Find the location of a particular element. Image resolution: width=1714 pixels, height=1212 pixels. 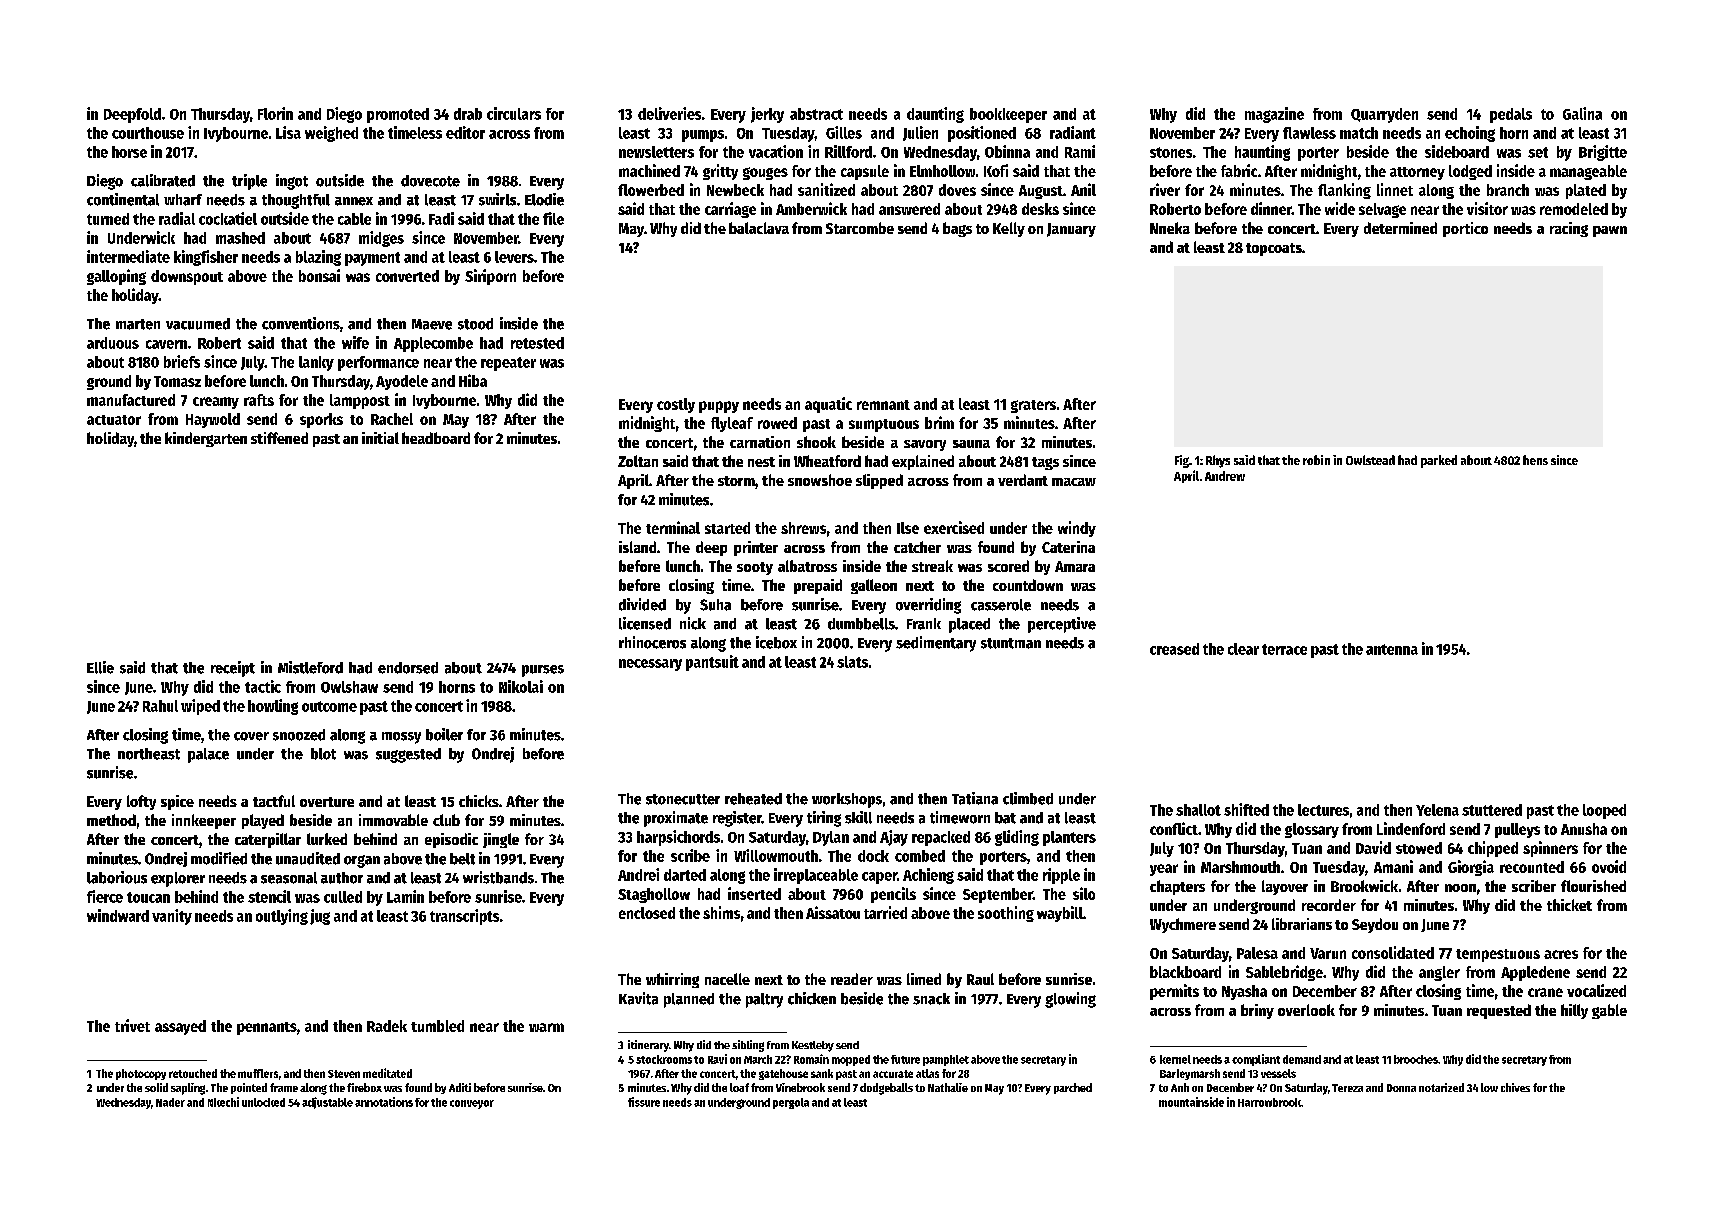

stonecutter is located at coordinates (683, 799).
